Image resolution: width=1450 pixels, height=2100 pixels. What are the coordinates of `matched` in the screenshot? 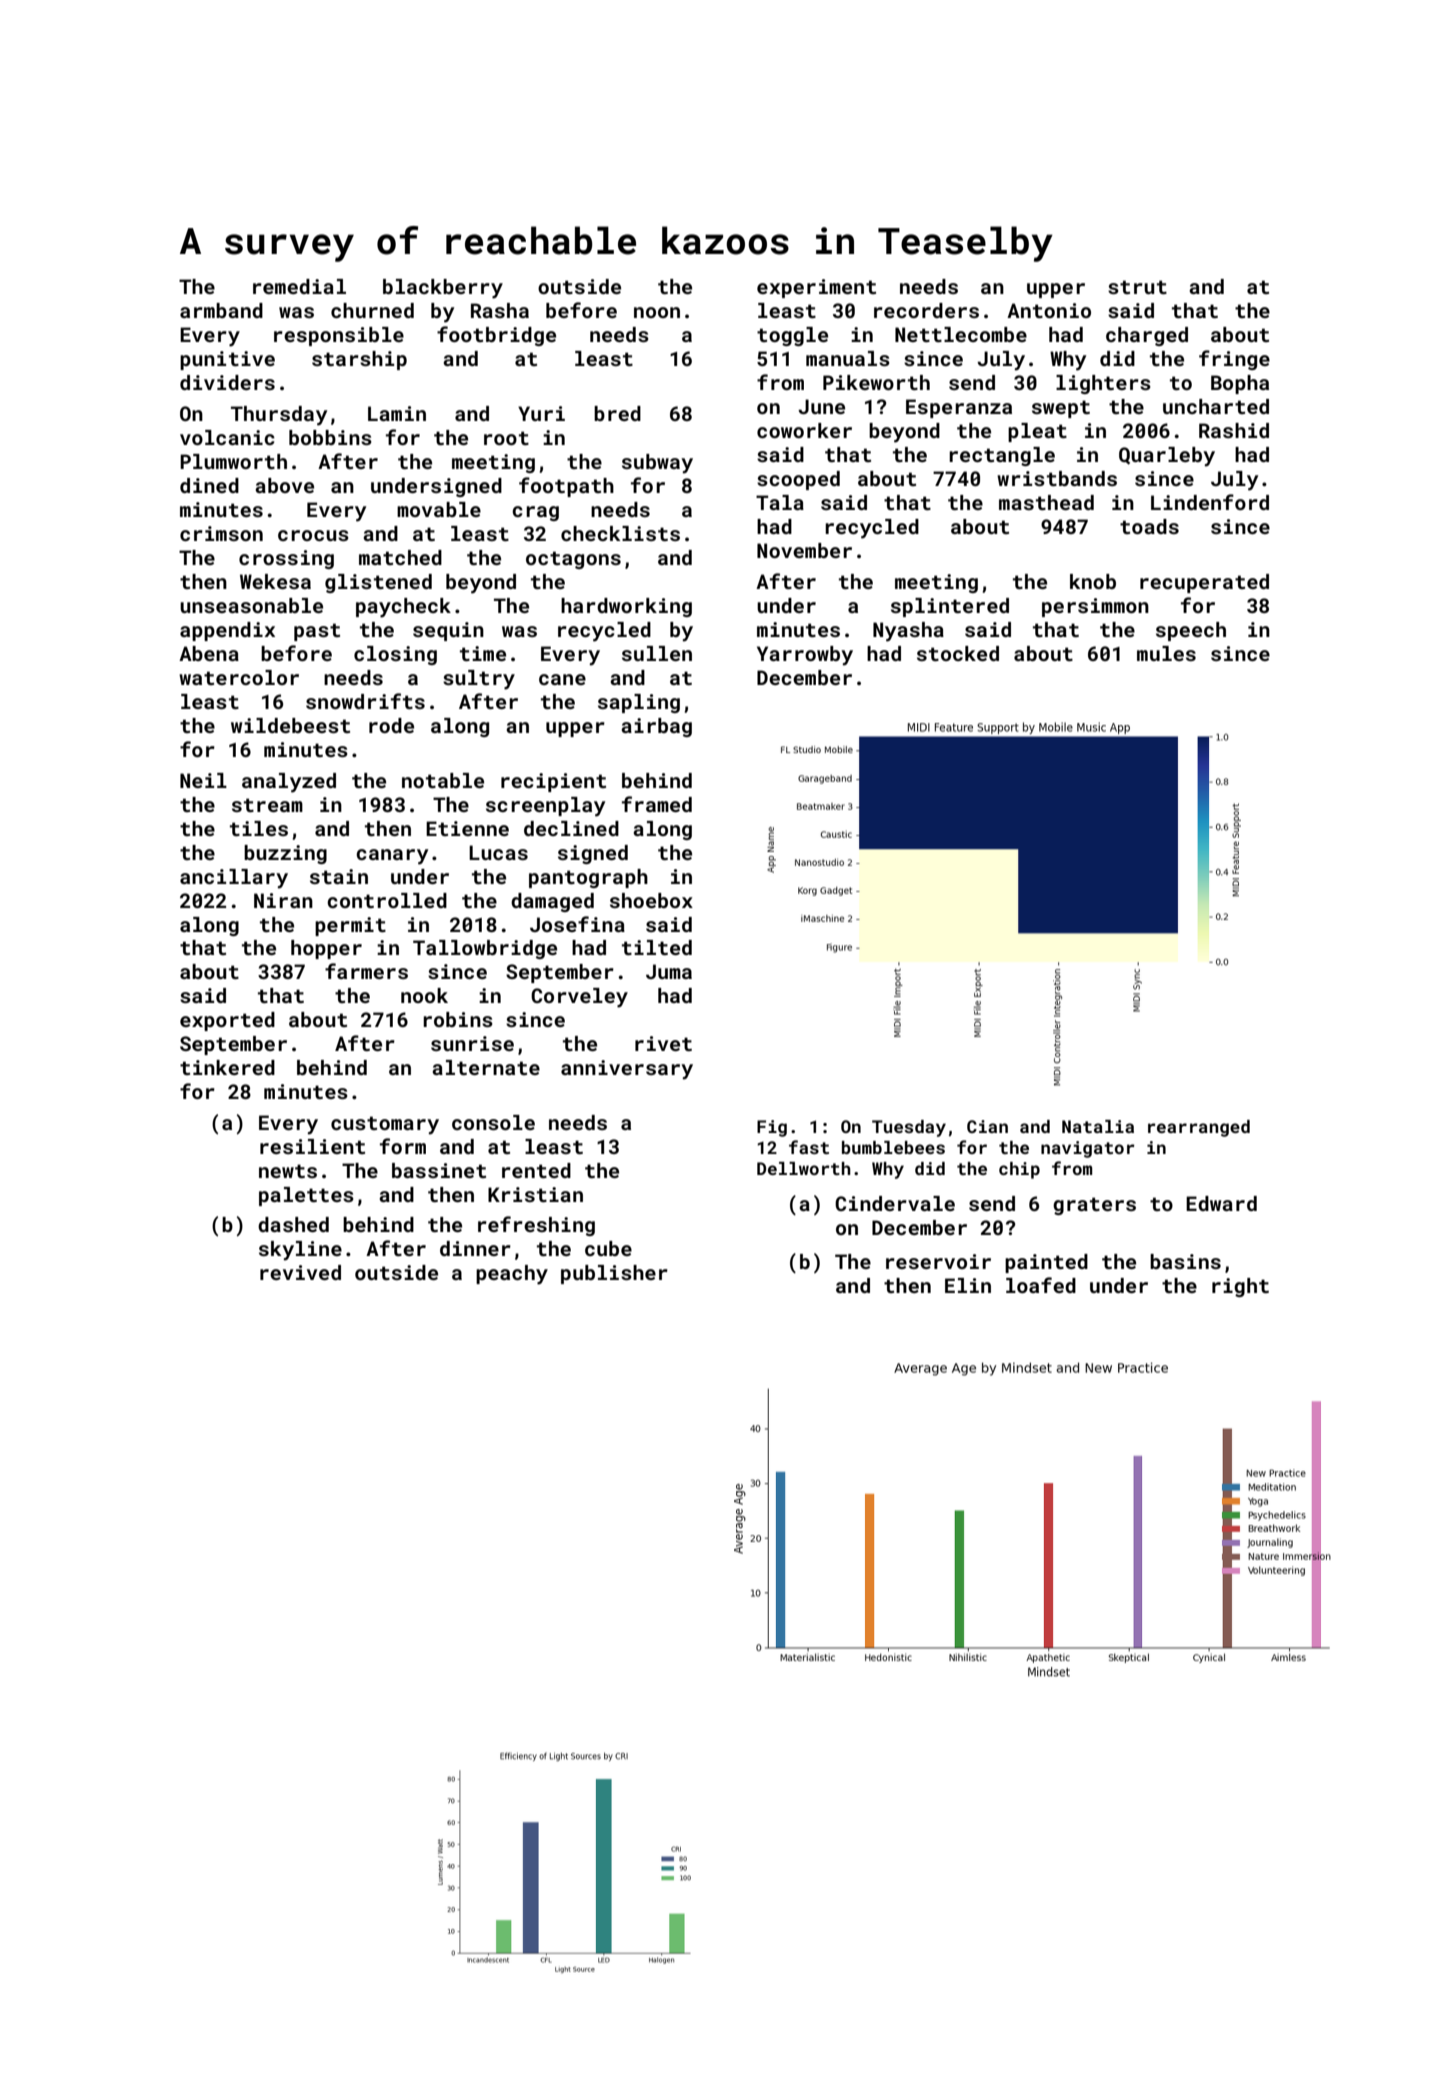 It's located at (400, 557).
